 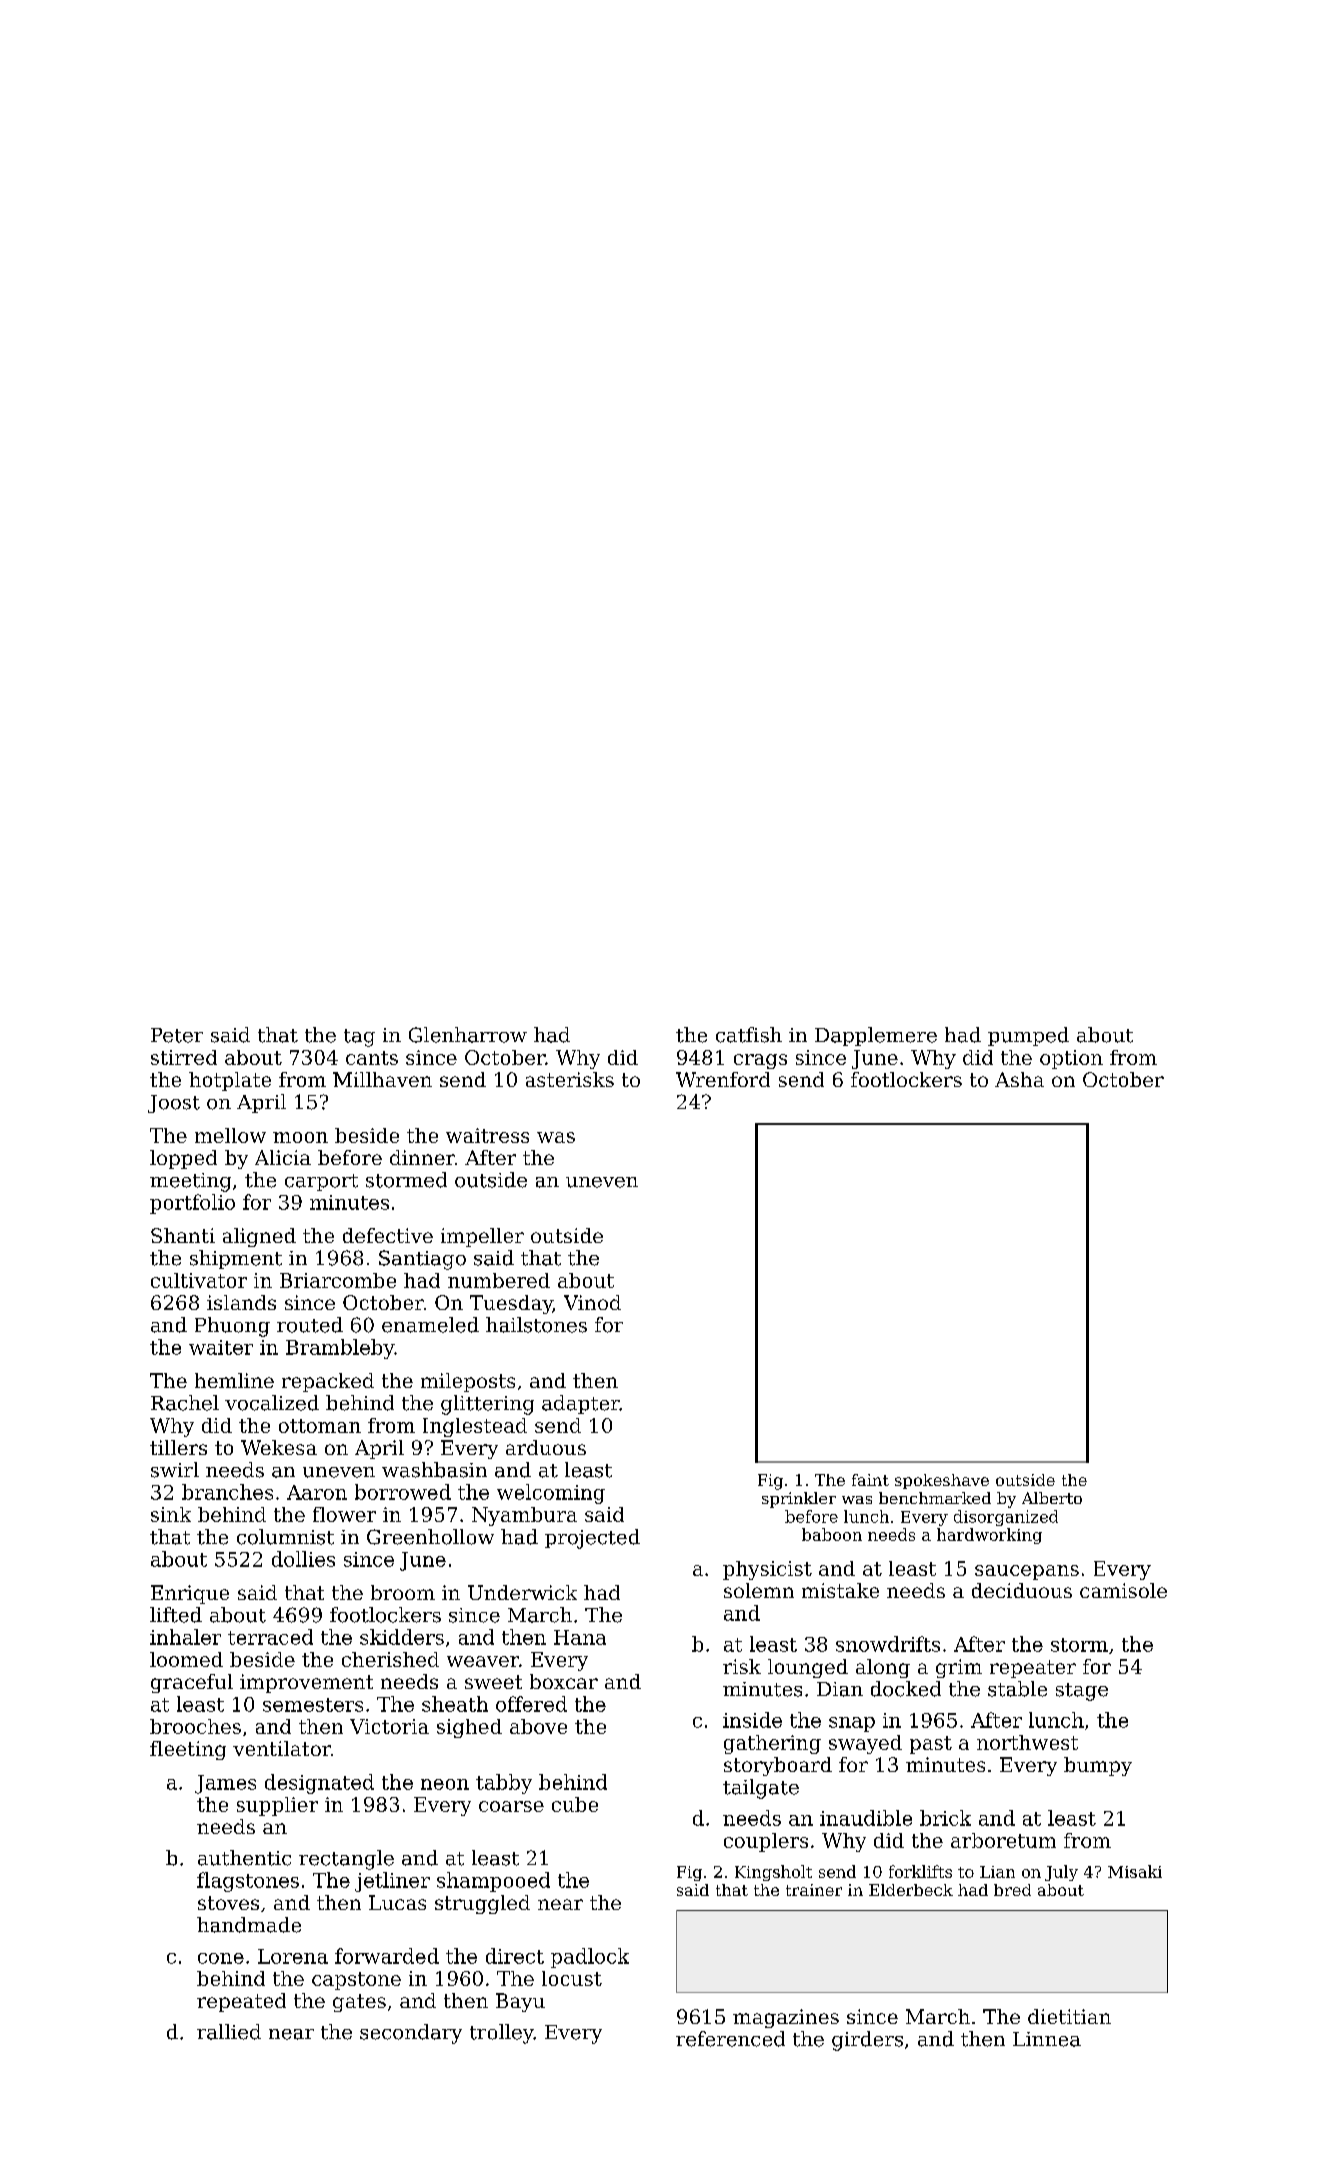 I want to click on Wrenford, so click(x=723, y=1079).
